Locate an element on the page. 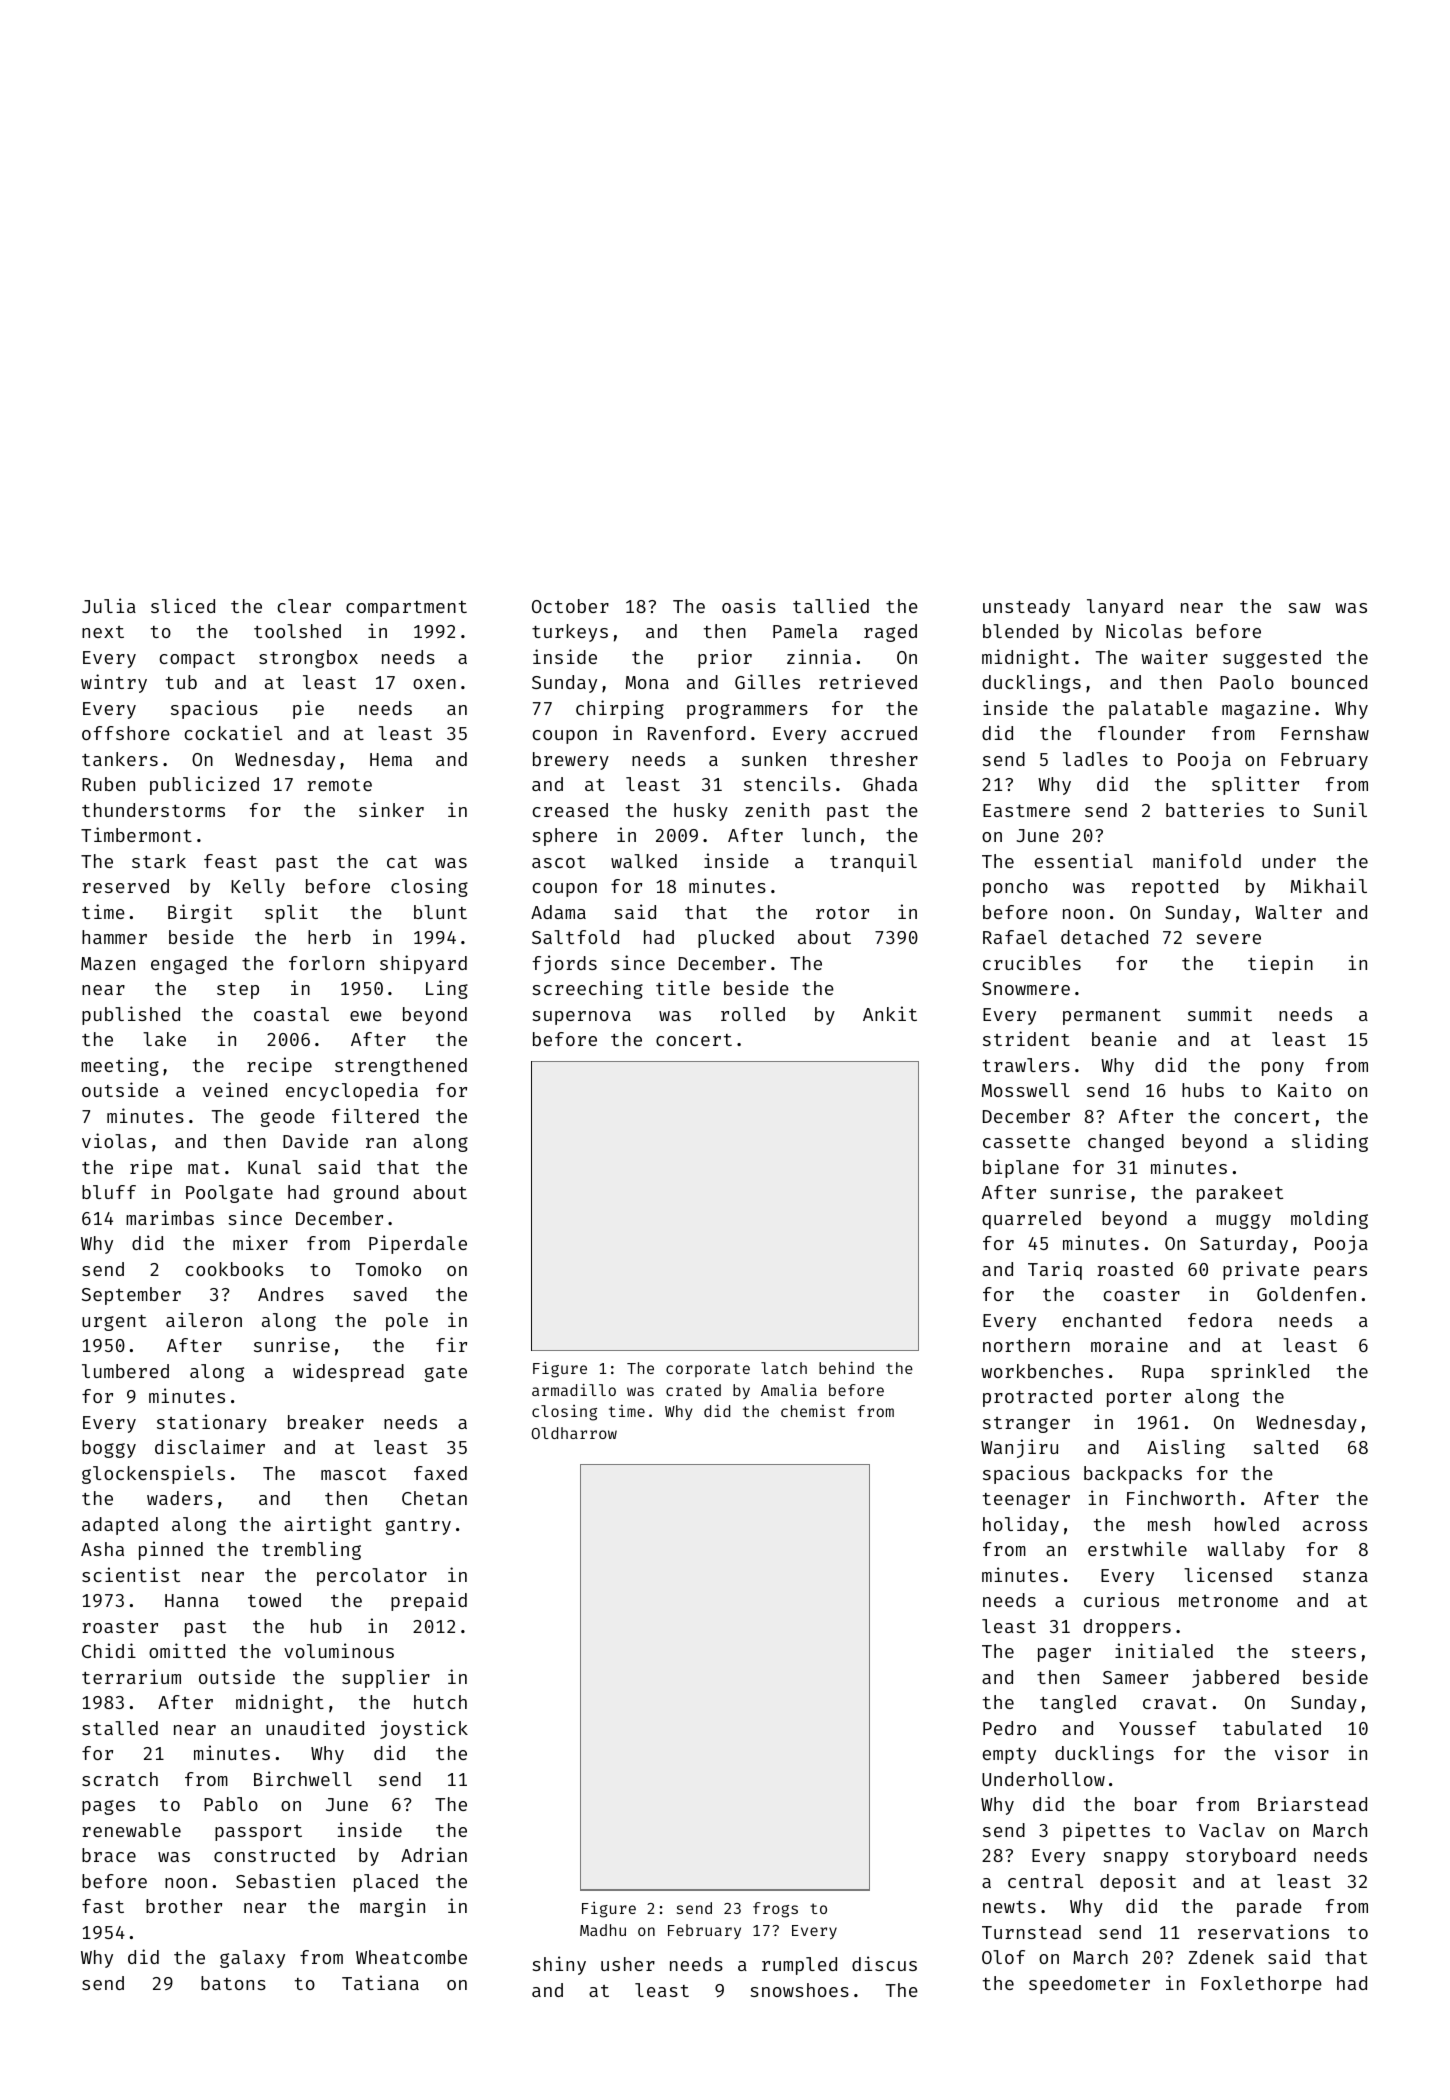 The width and height of the page is (1450, 2100). raged is located at coordinates (890, 633).
